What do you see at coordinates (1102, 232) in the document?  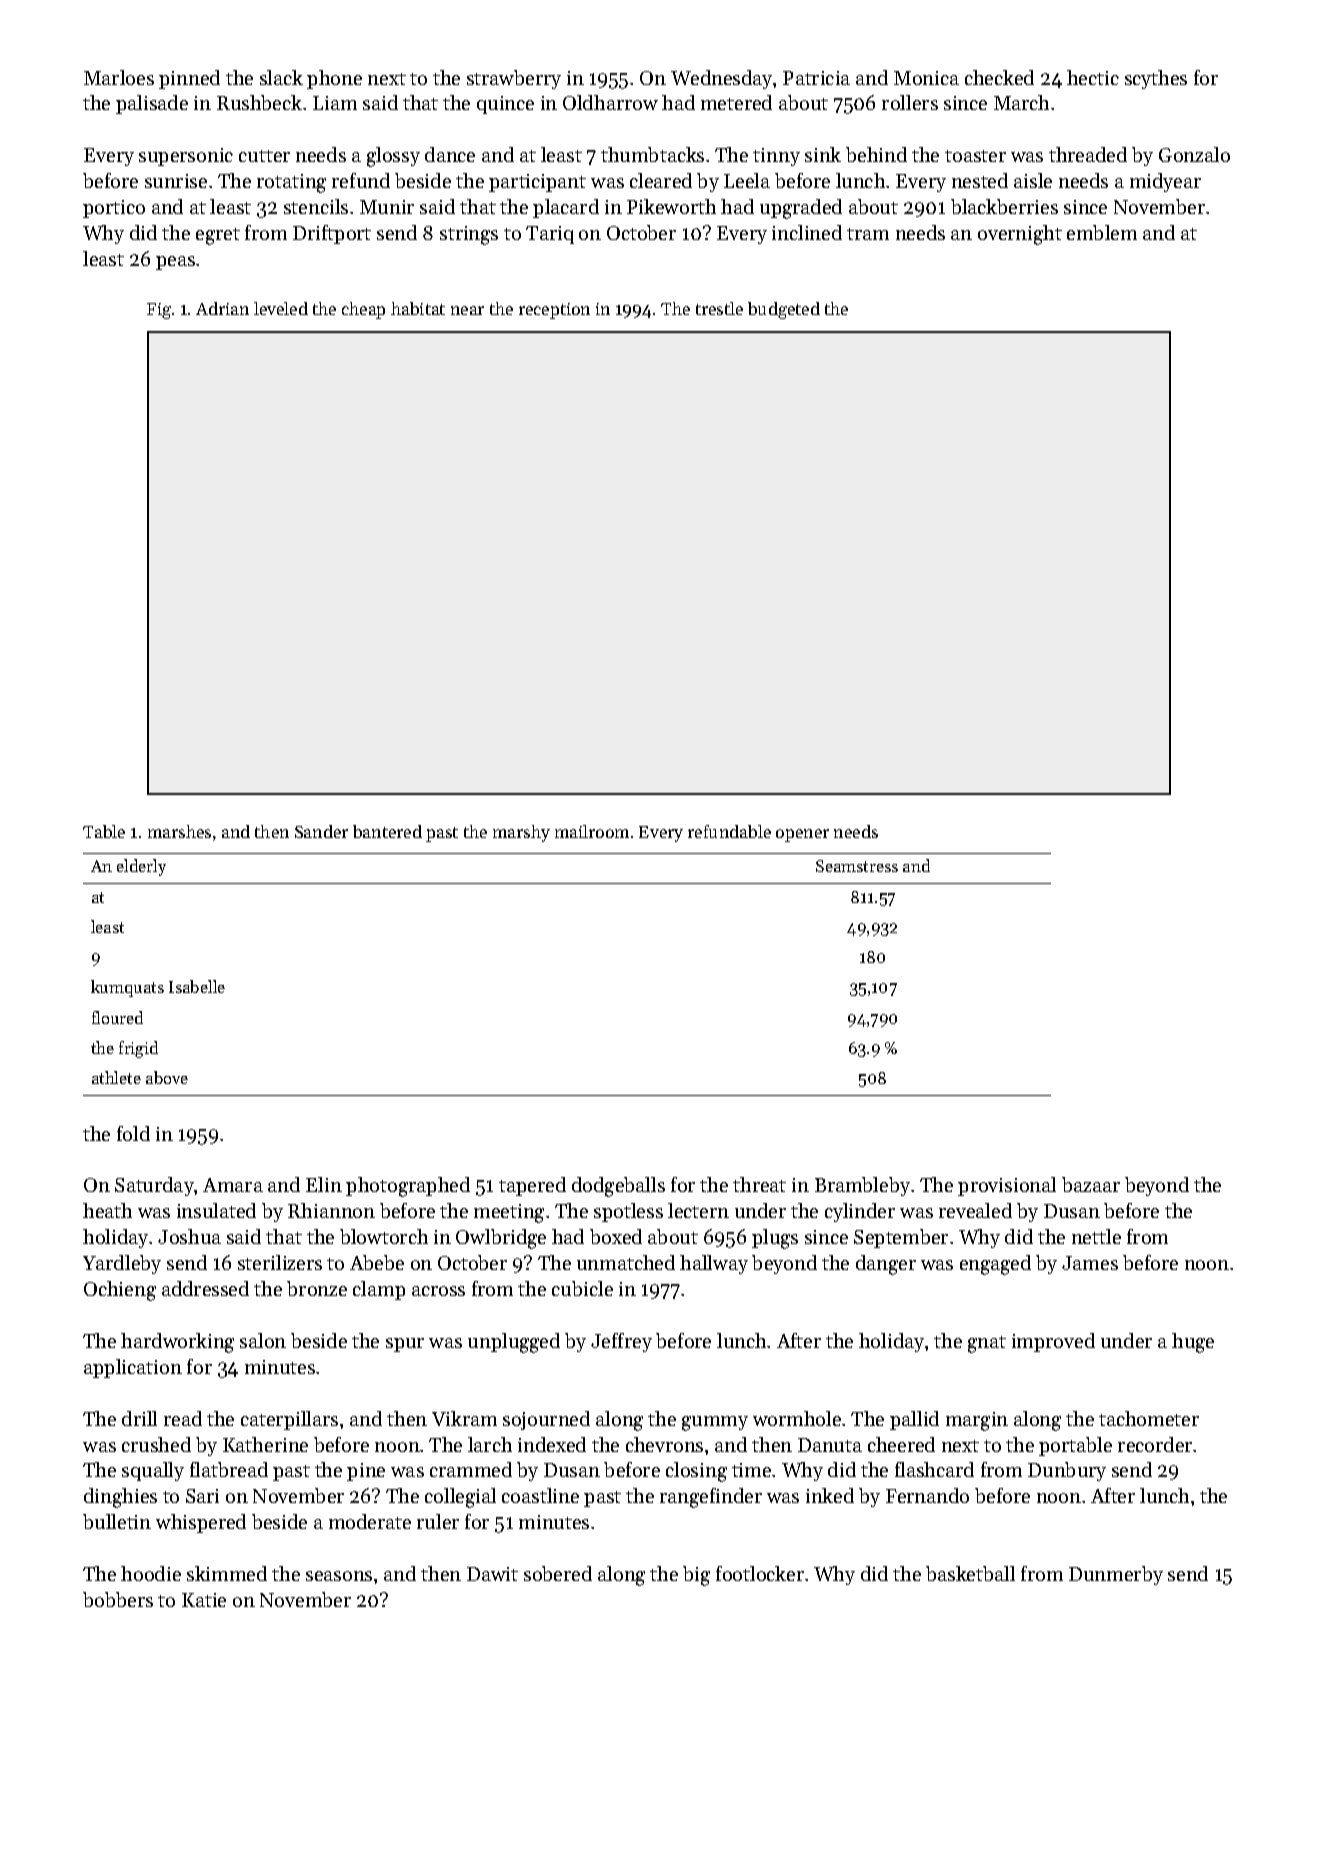 I see `emblem` at bounding box center [1102, 232].
